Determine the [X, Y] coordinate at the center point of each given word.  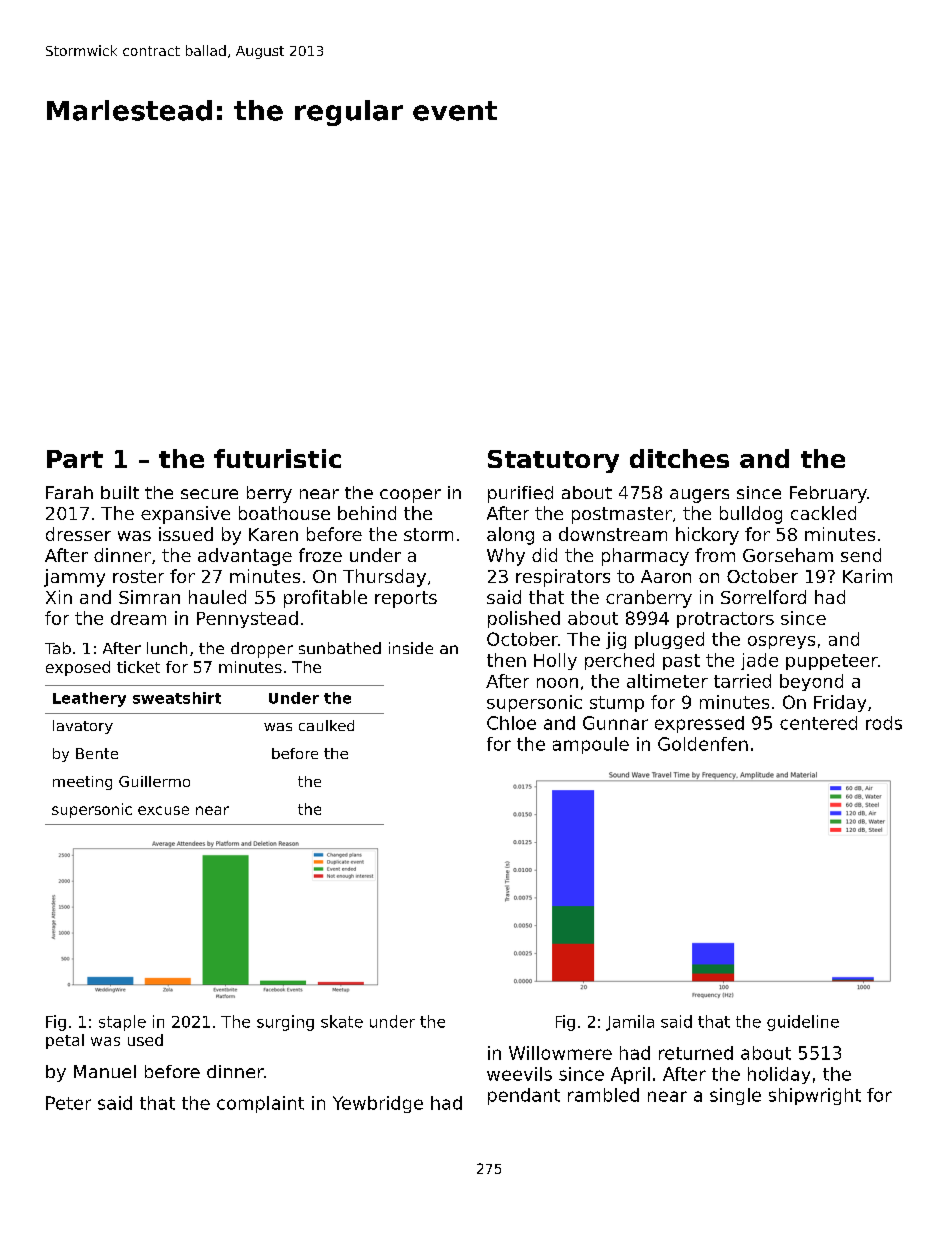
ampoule [591, 745]
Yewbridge [378, 1104]
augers [699, 496]
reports [406, 599]
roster [138, 576]
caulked [326, 725]
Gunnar [615, 723]
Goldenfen [703, 744]
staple [122, 1023]
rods [884, 723]
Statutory [553, 461]
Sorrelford [763, 597]
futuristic [277, 458]
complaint [260, 1104]
